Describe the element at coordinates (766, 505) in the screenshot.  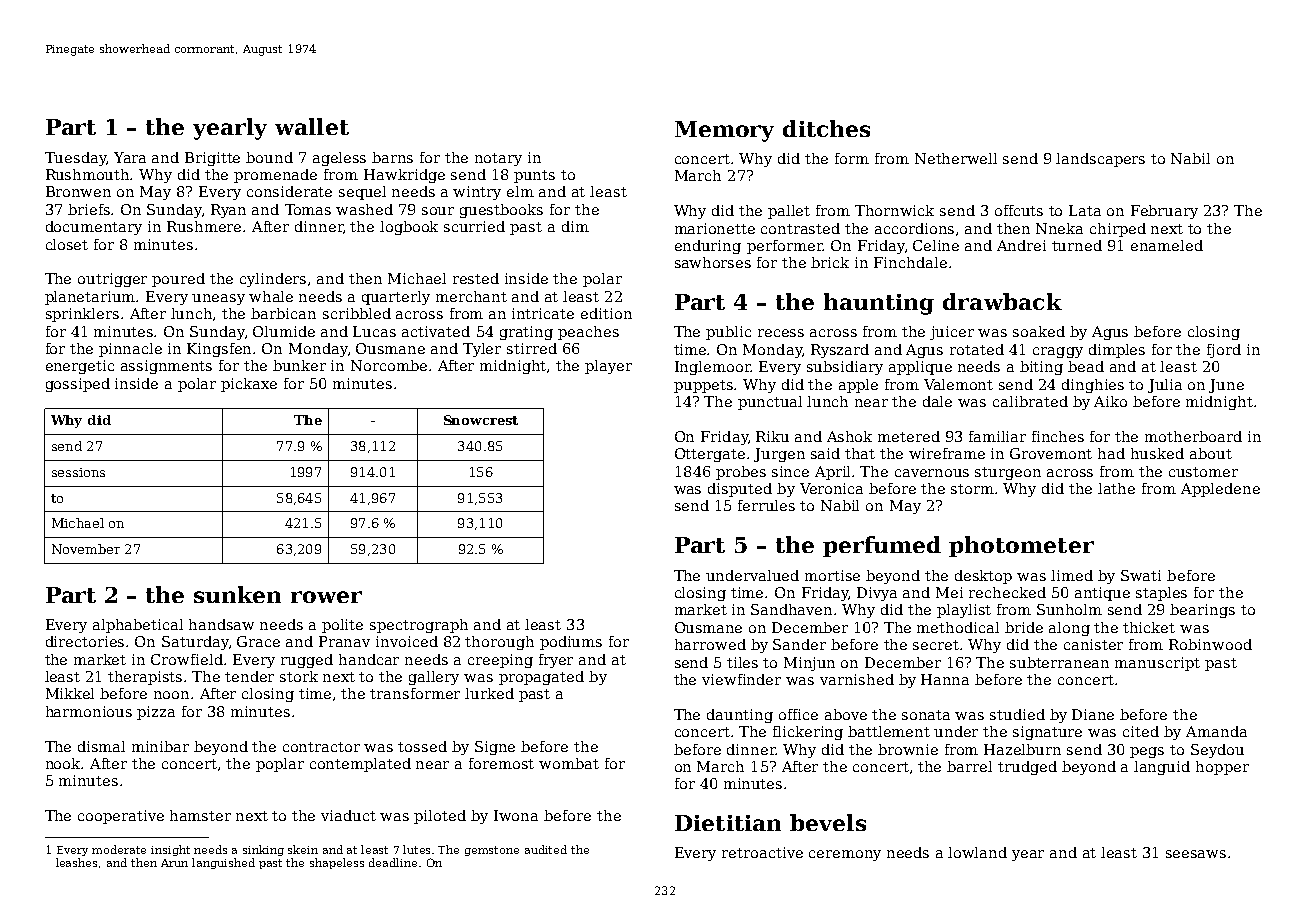
I see `ferrules` at that location.
